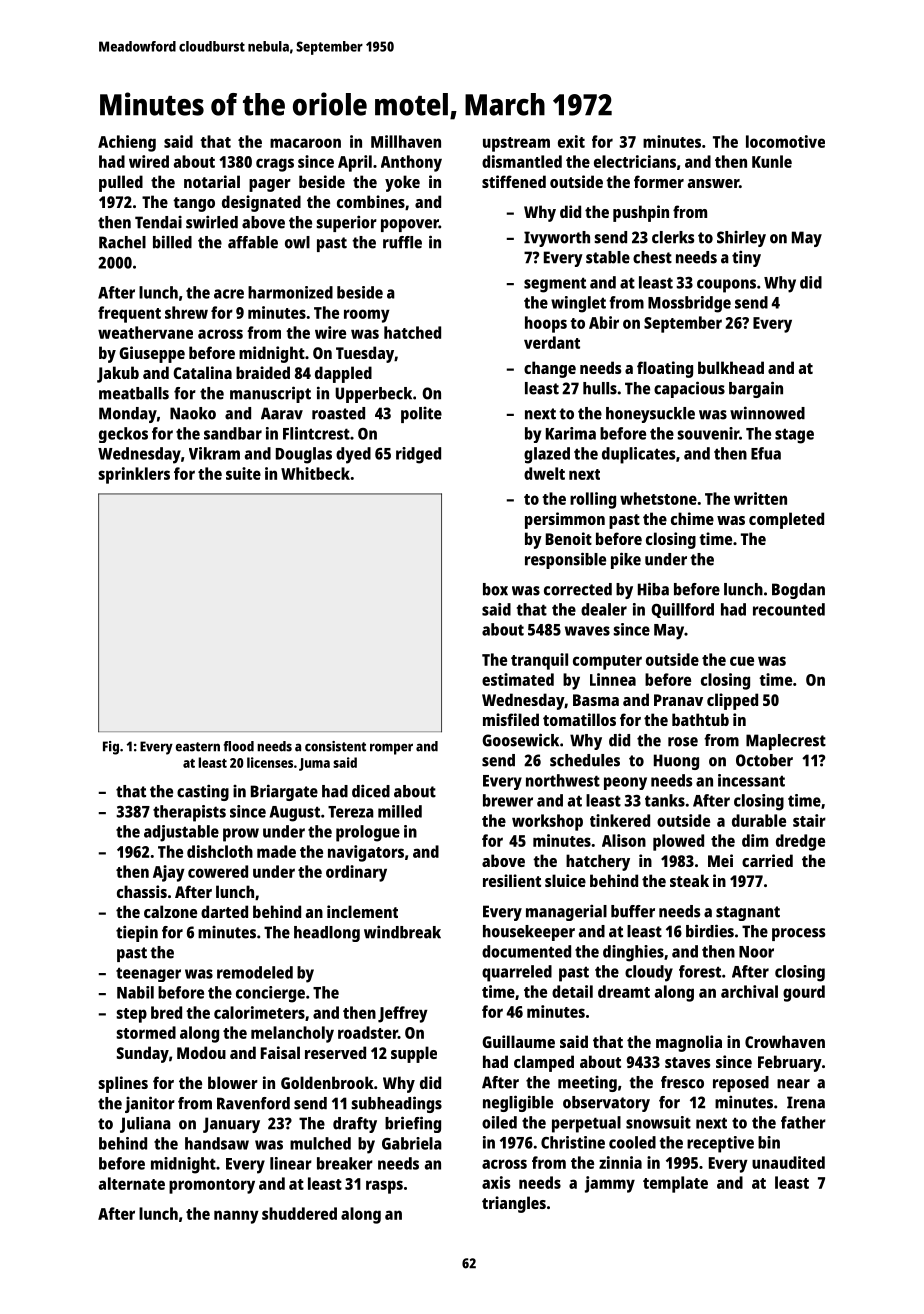  Describe the element at coordinates (111, 748) in the screenshot. I see `Fig` at that location.
